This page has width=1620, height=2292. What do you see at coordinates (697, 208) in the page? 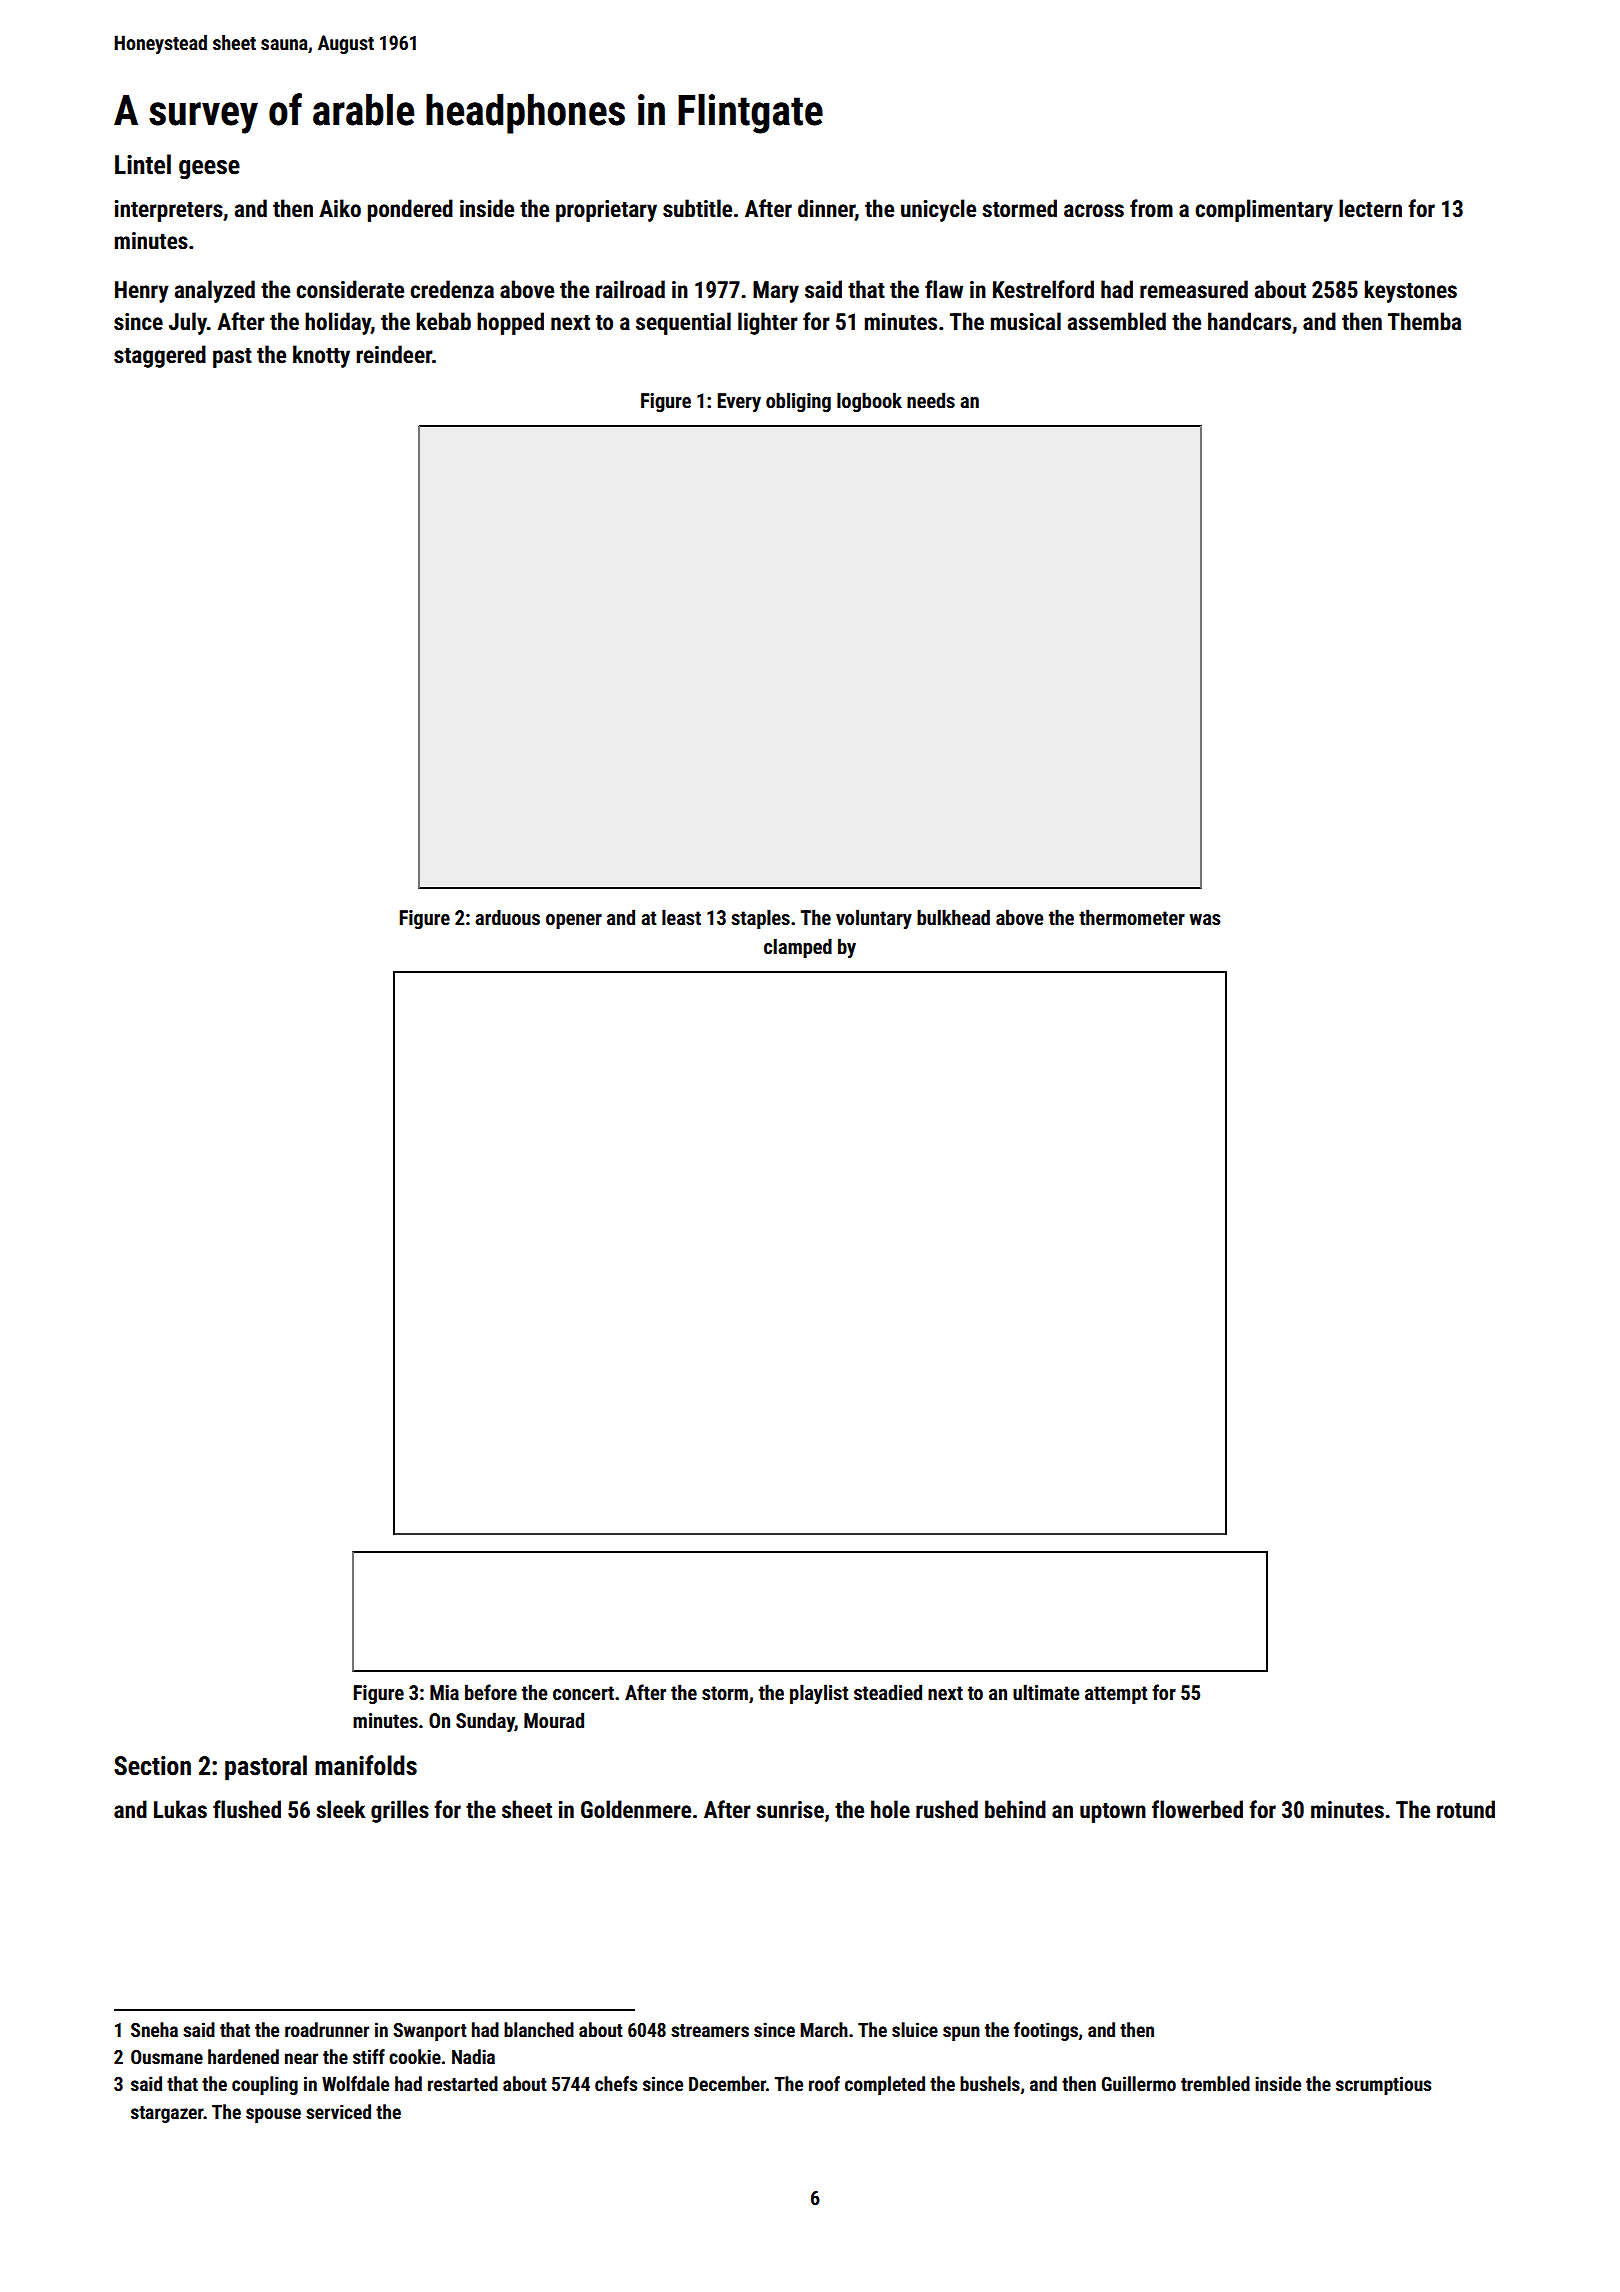
I see `subtitle` at bounding box center [697, 208].
